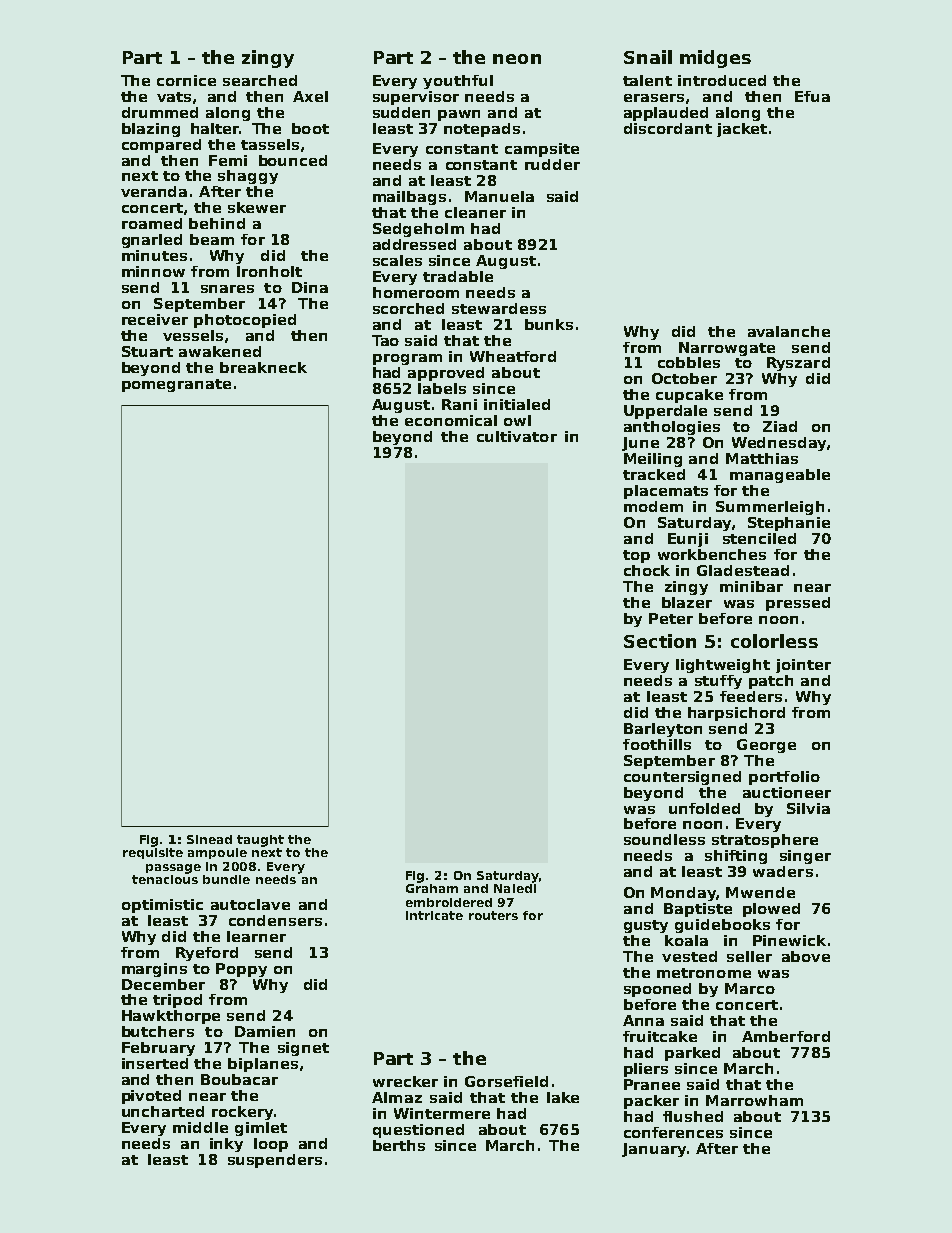 The width and height of the image is (952, 1233). I want to click on midges, so click(715, 59).
